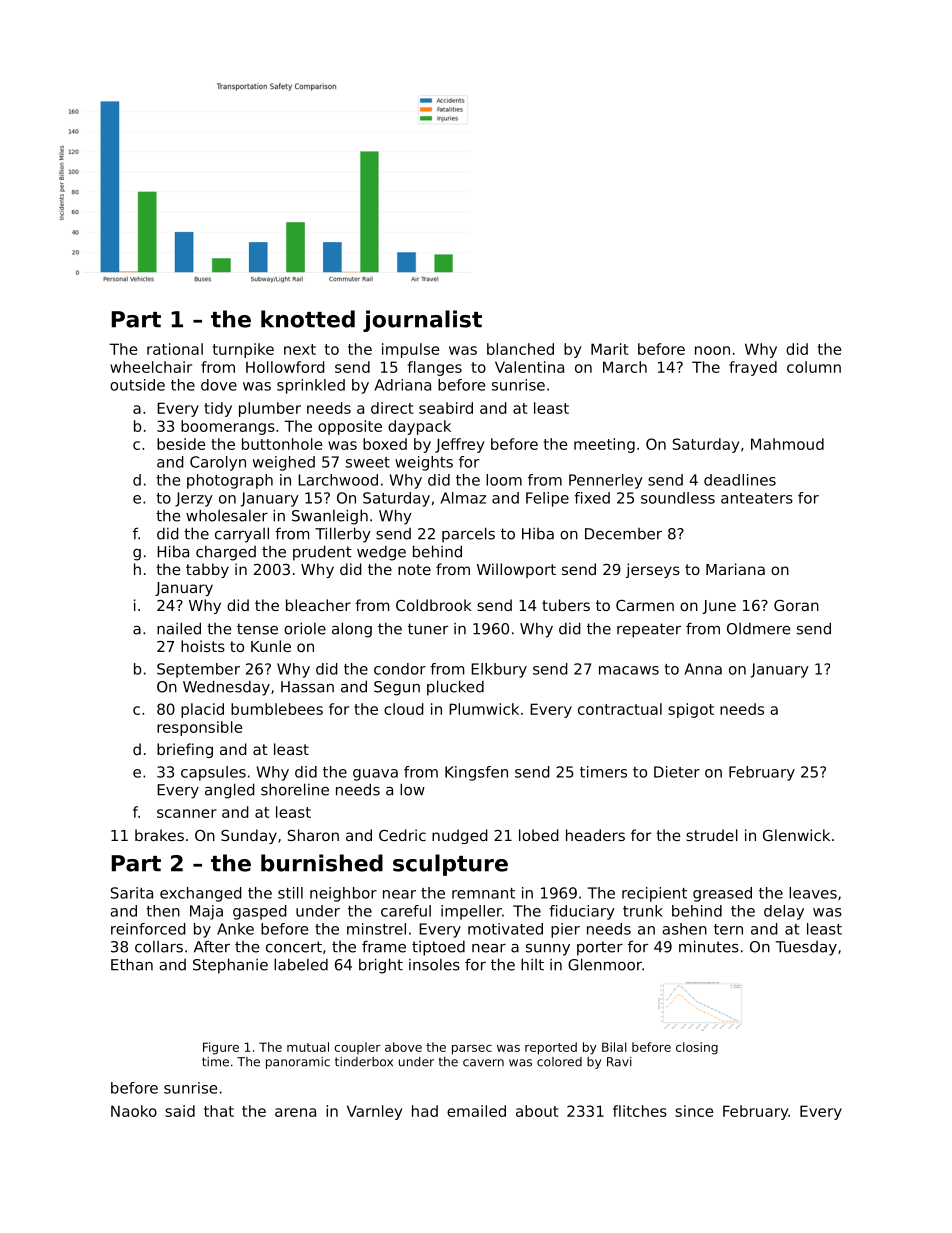  Describe the element at coordinates (175, 349) in the document. I see `rational` at that location.
